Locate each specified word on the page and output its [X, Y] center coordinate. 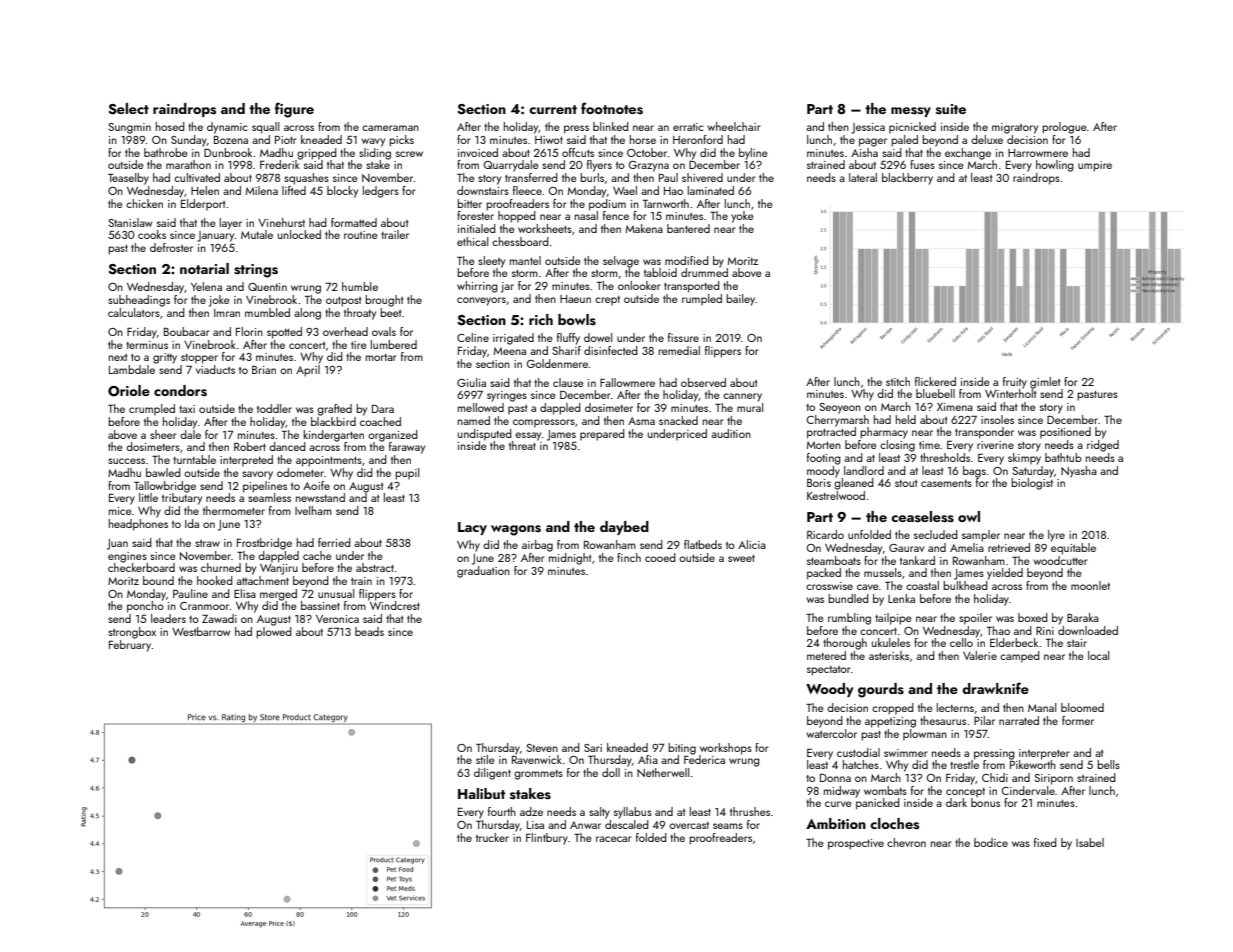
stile [485, 759]
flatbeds [703, 544]
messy [911, 112]
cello [961, 642]
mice [120, 511]
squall [265, 128]
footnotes [612, 108]
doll [611, 772]
